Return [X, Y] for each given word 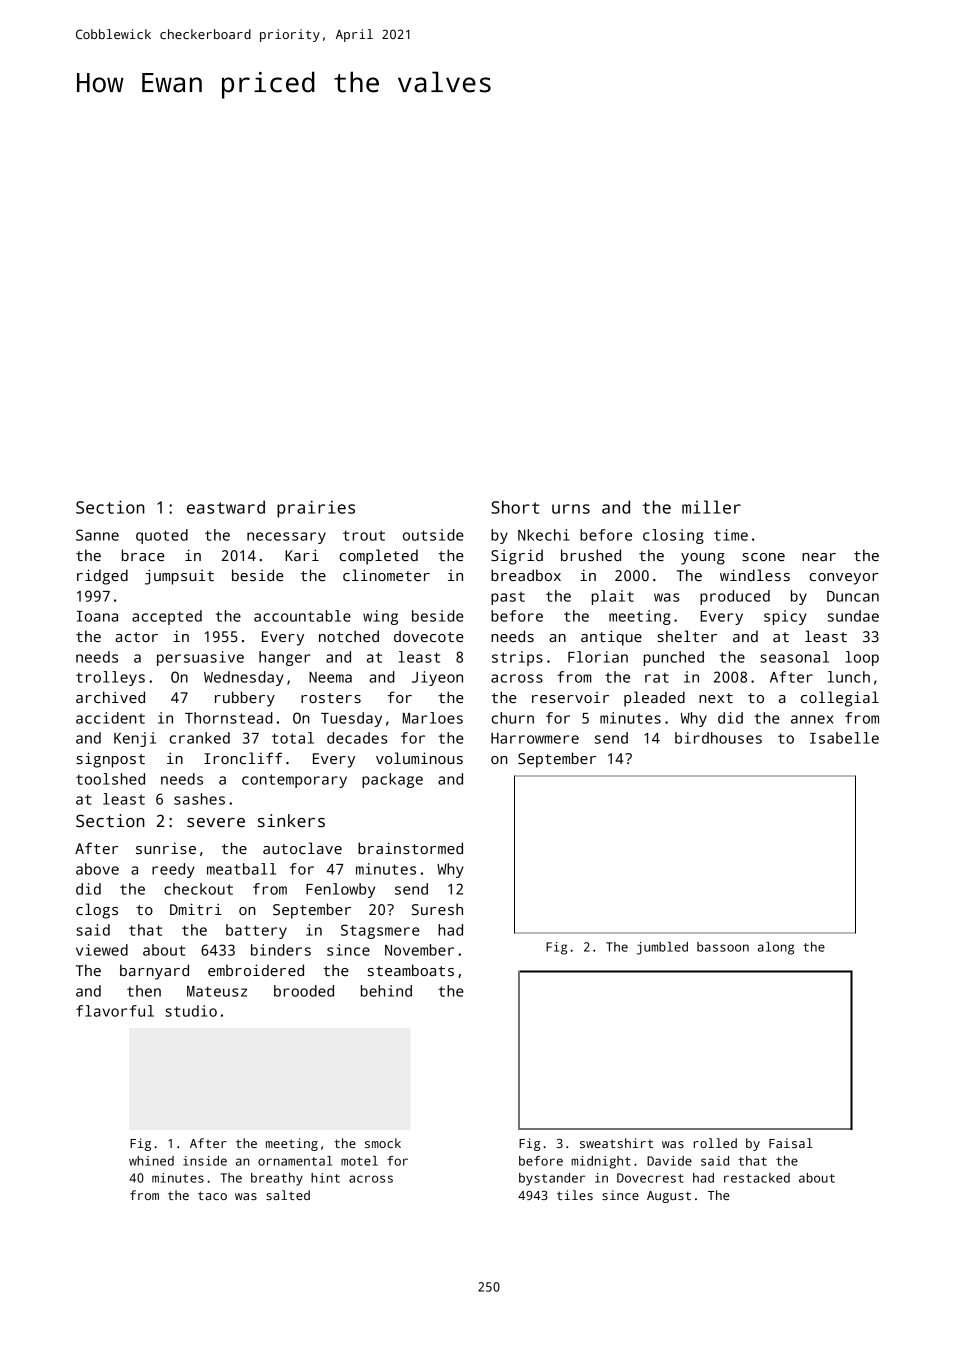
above [97, 869]
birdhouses [718, 738]
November [419, 950]
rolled [715, 1143]
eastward [226, 507]
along [776, 948]
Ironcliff [243, 758]
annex [812, 719]
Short [515, 507]
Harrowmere [535, 738]
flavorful [115, 1011]
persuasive [200, 658]
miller [711, 507]
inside [205, 1161]
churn [512, 718]
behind [386, 991]
